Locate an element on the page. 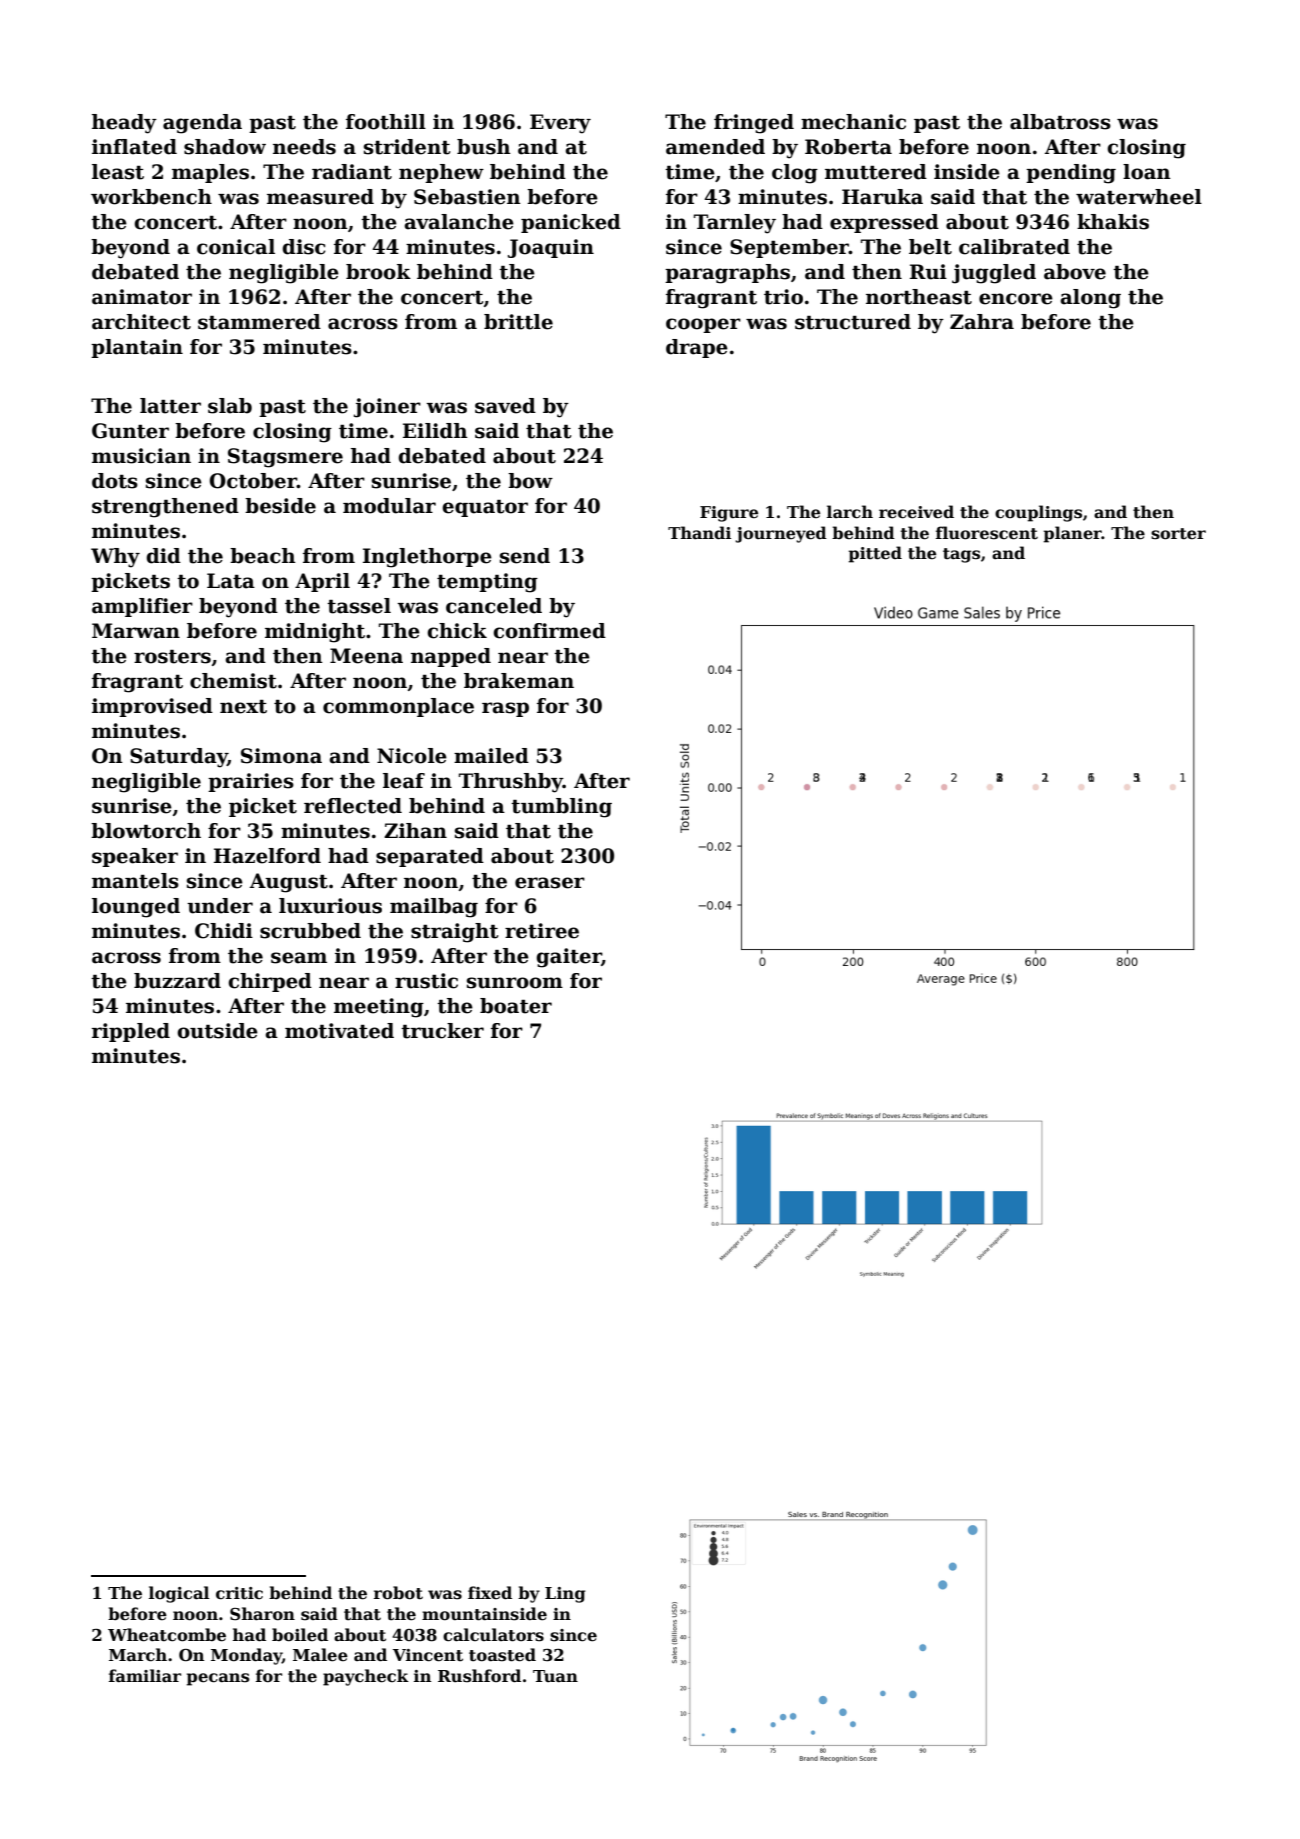  albatross is located at coordinates (1060, 122).
